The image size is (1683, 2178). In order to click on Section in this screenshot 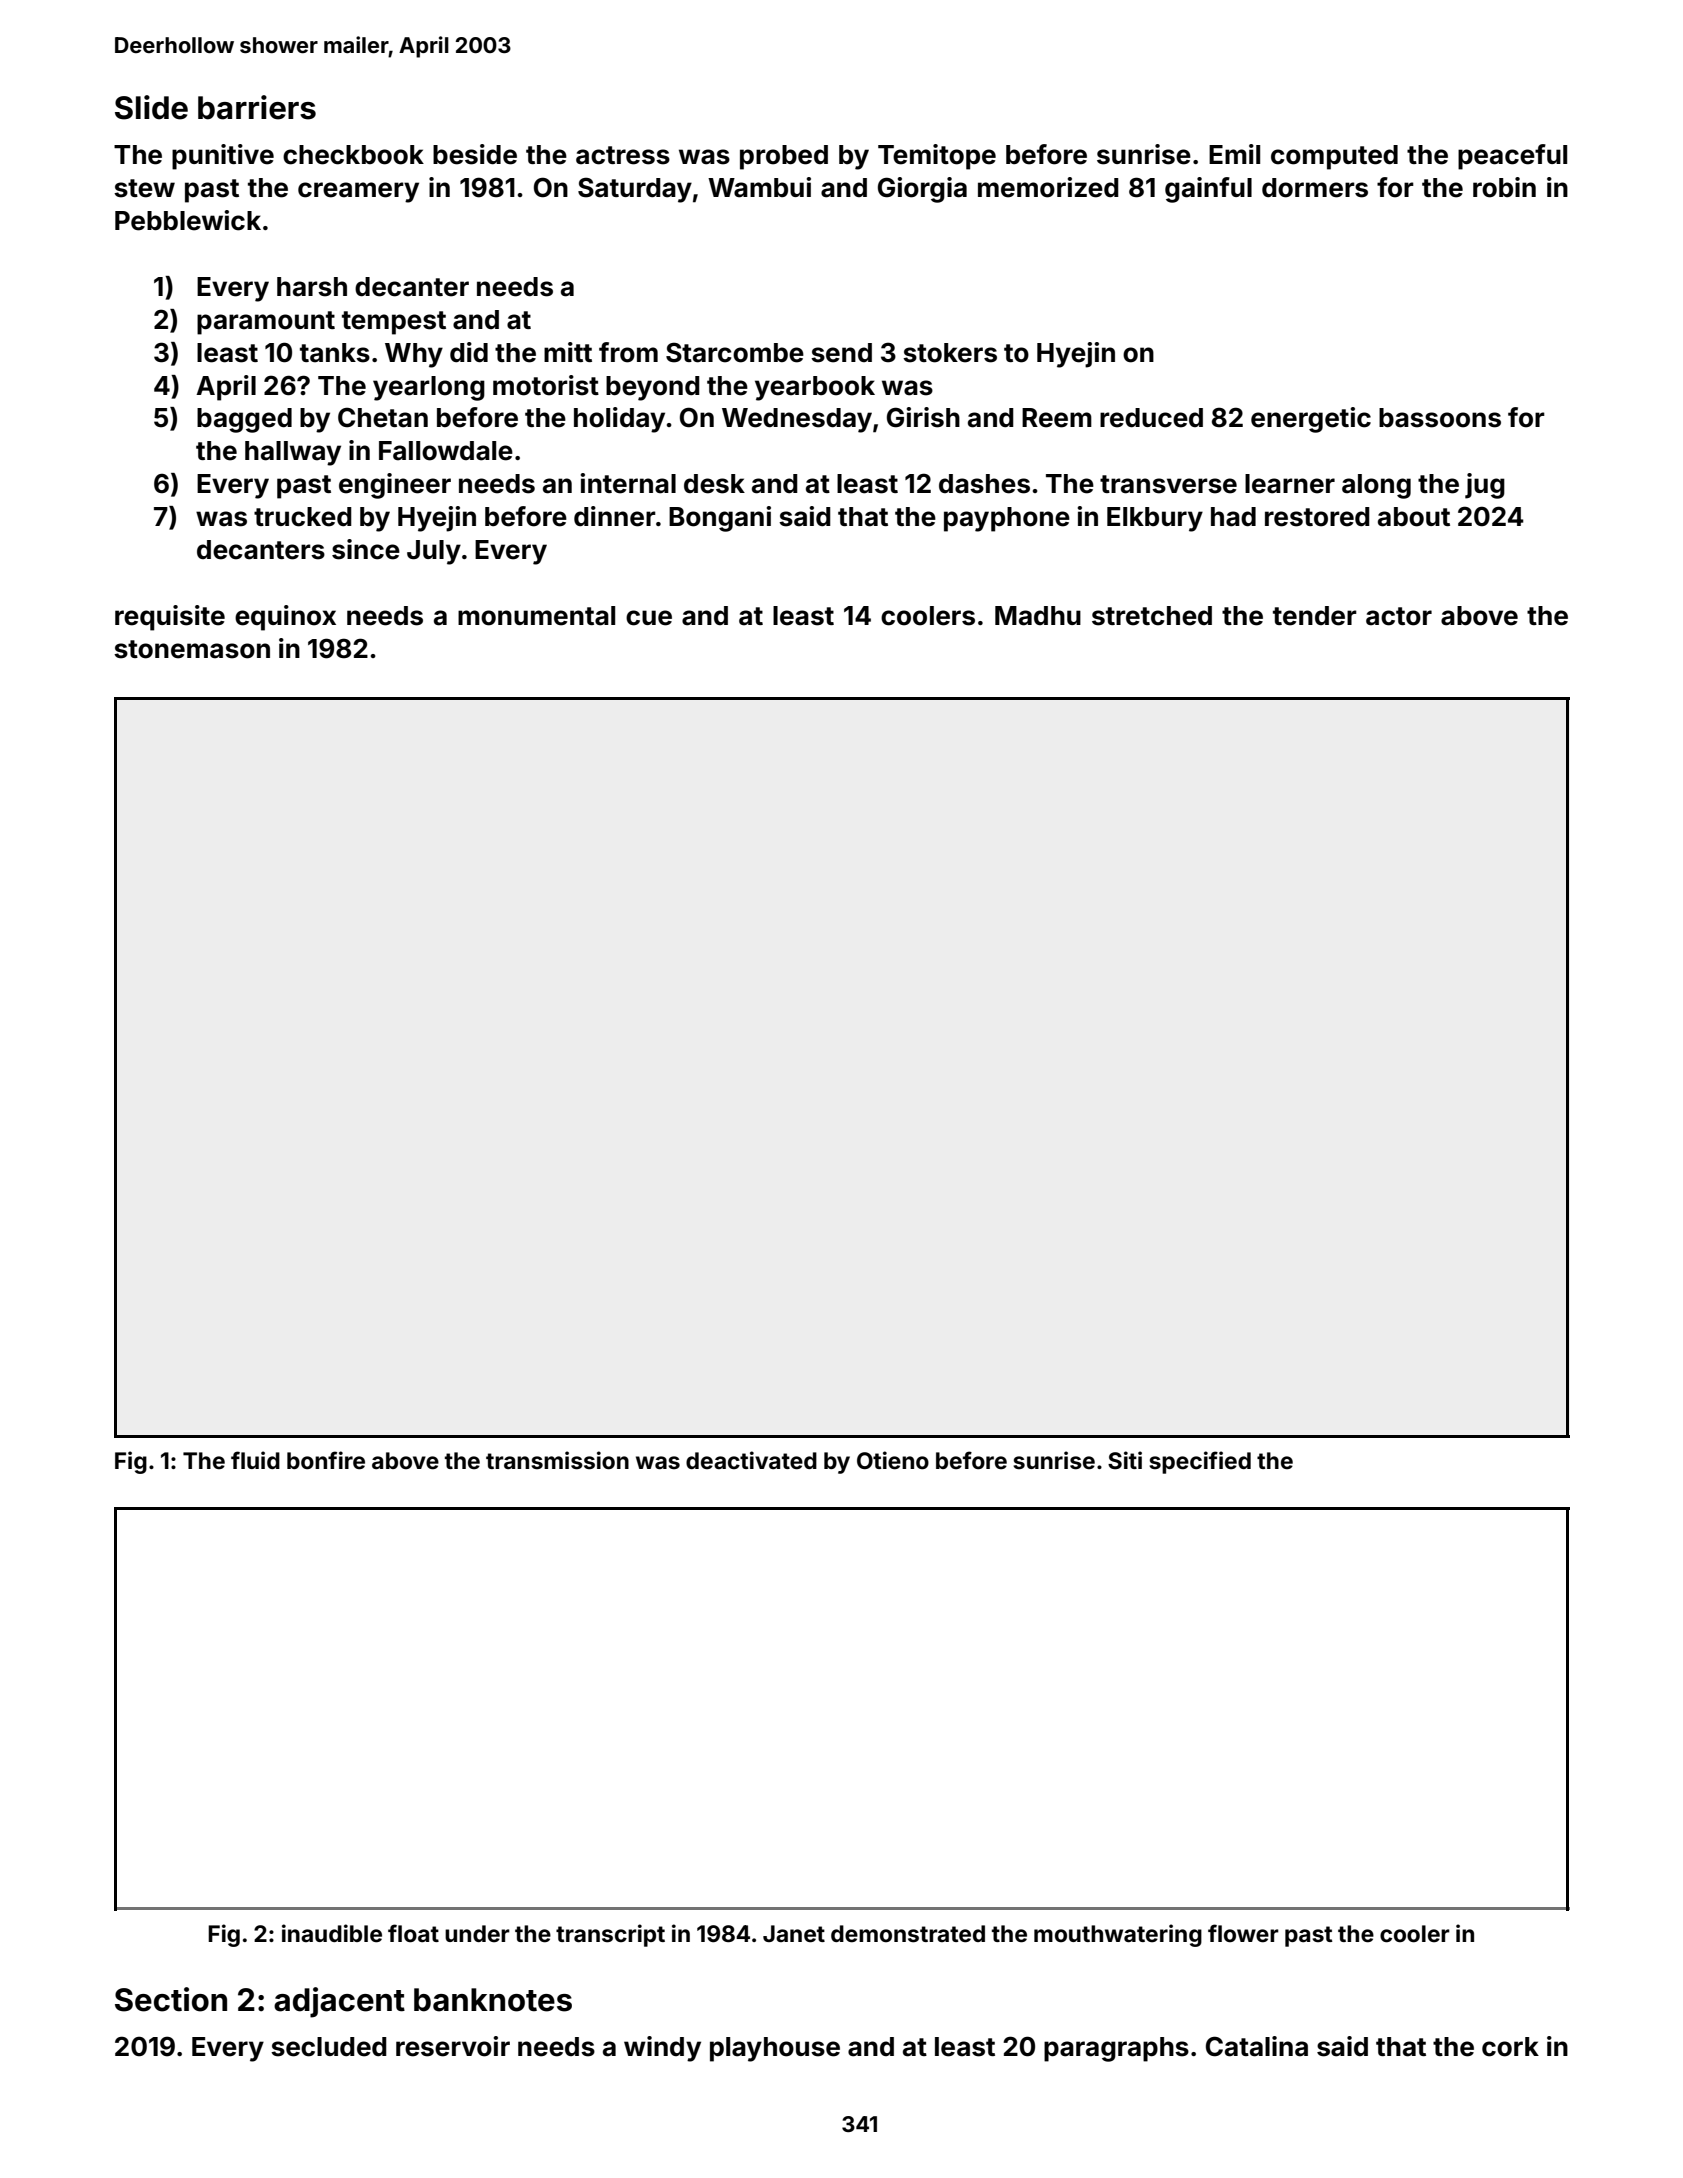, I will do `click(171, 1999)`.
